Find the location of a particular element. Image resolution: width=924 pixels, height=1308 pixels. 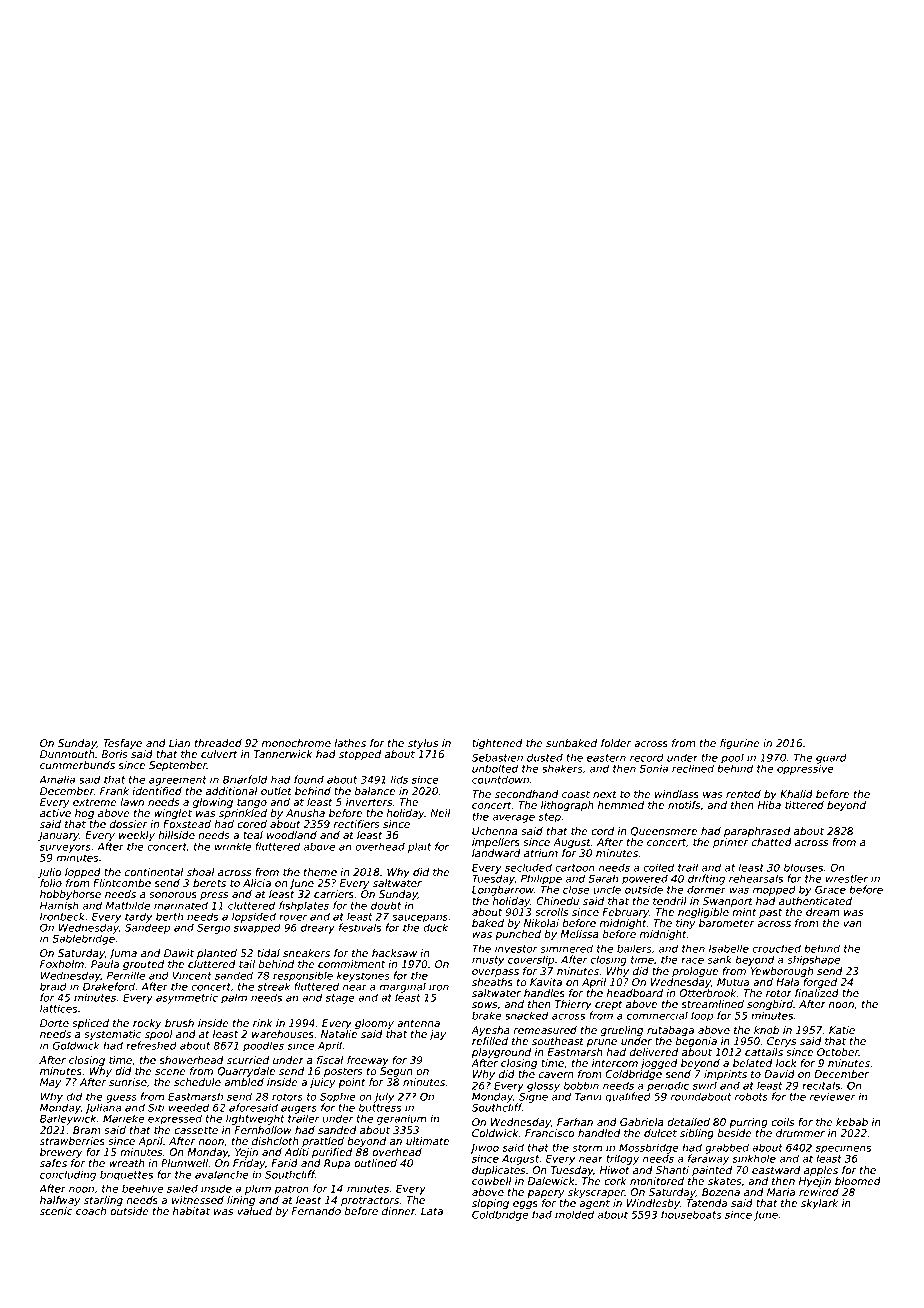

folder is located at coordinates (616, 743).
